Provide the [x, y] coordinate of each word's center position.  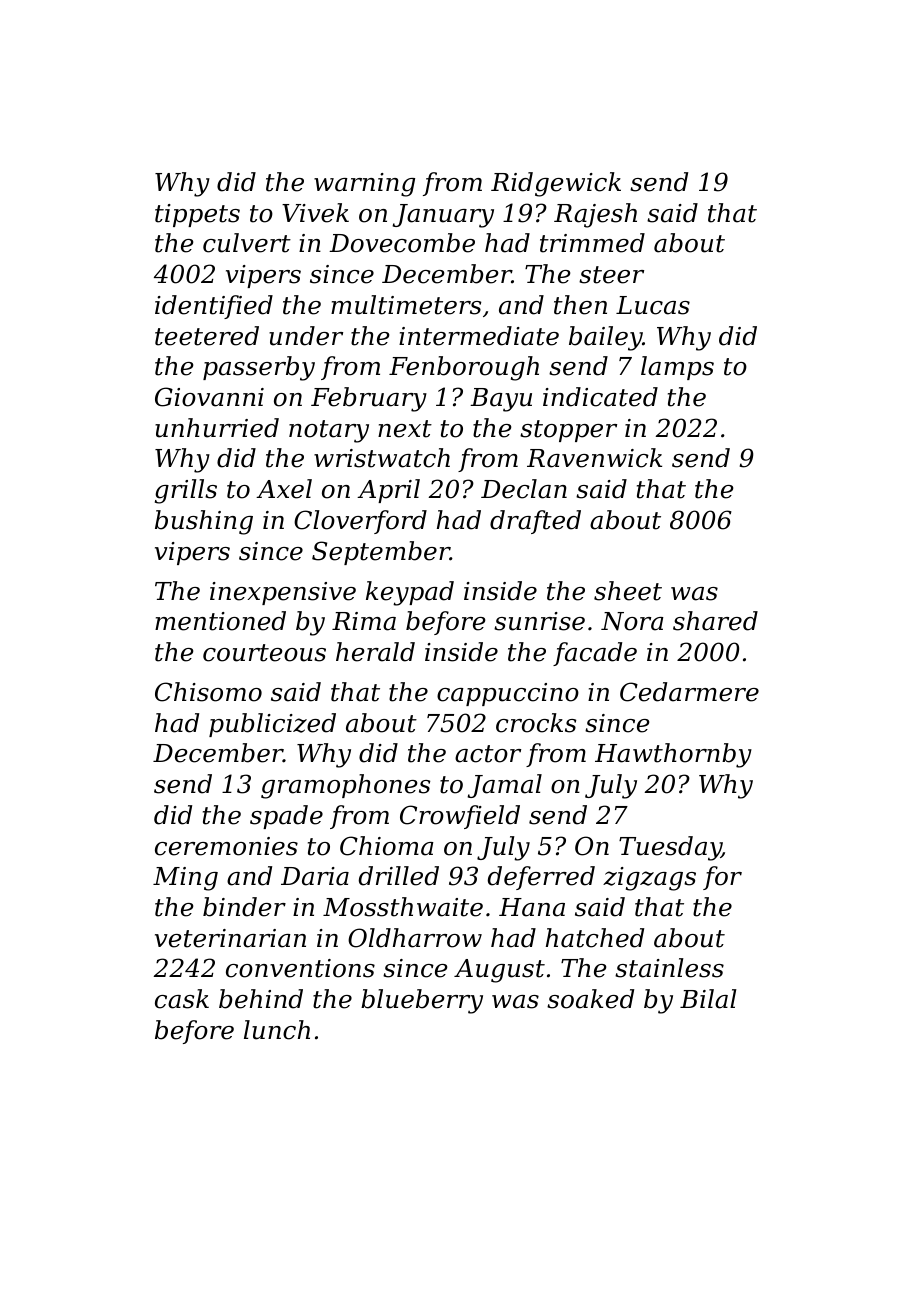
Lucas [653, 305]
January [443, 216]
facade [595, 654]
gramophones [345, 786]
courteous [264, 653]
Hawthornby [673, 755]
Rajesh [595, 215]
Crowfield [460, 817]
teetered [207, 336]
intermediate [479, 336]
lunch [277, 1030]
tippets [197, 215]
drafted [535, 522]
